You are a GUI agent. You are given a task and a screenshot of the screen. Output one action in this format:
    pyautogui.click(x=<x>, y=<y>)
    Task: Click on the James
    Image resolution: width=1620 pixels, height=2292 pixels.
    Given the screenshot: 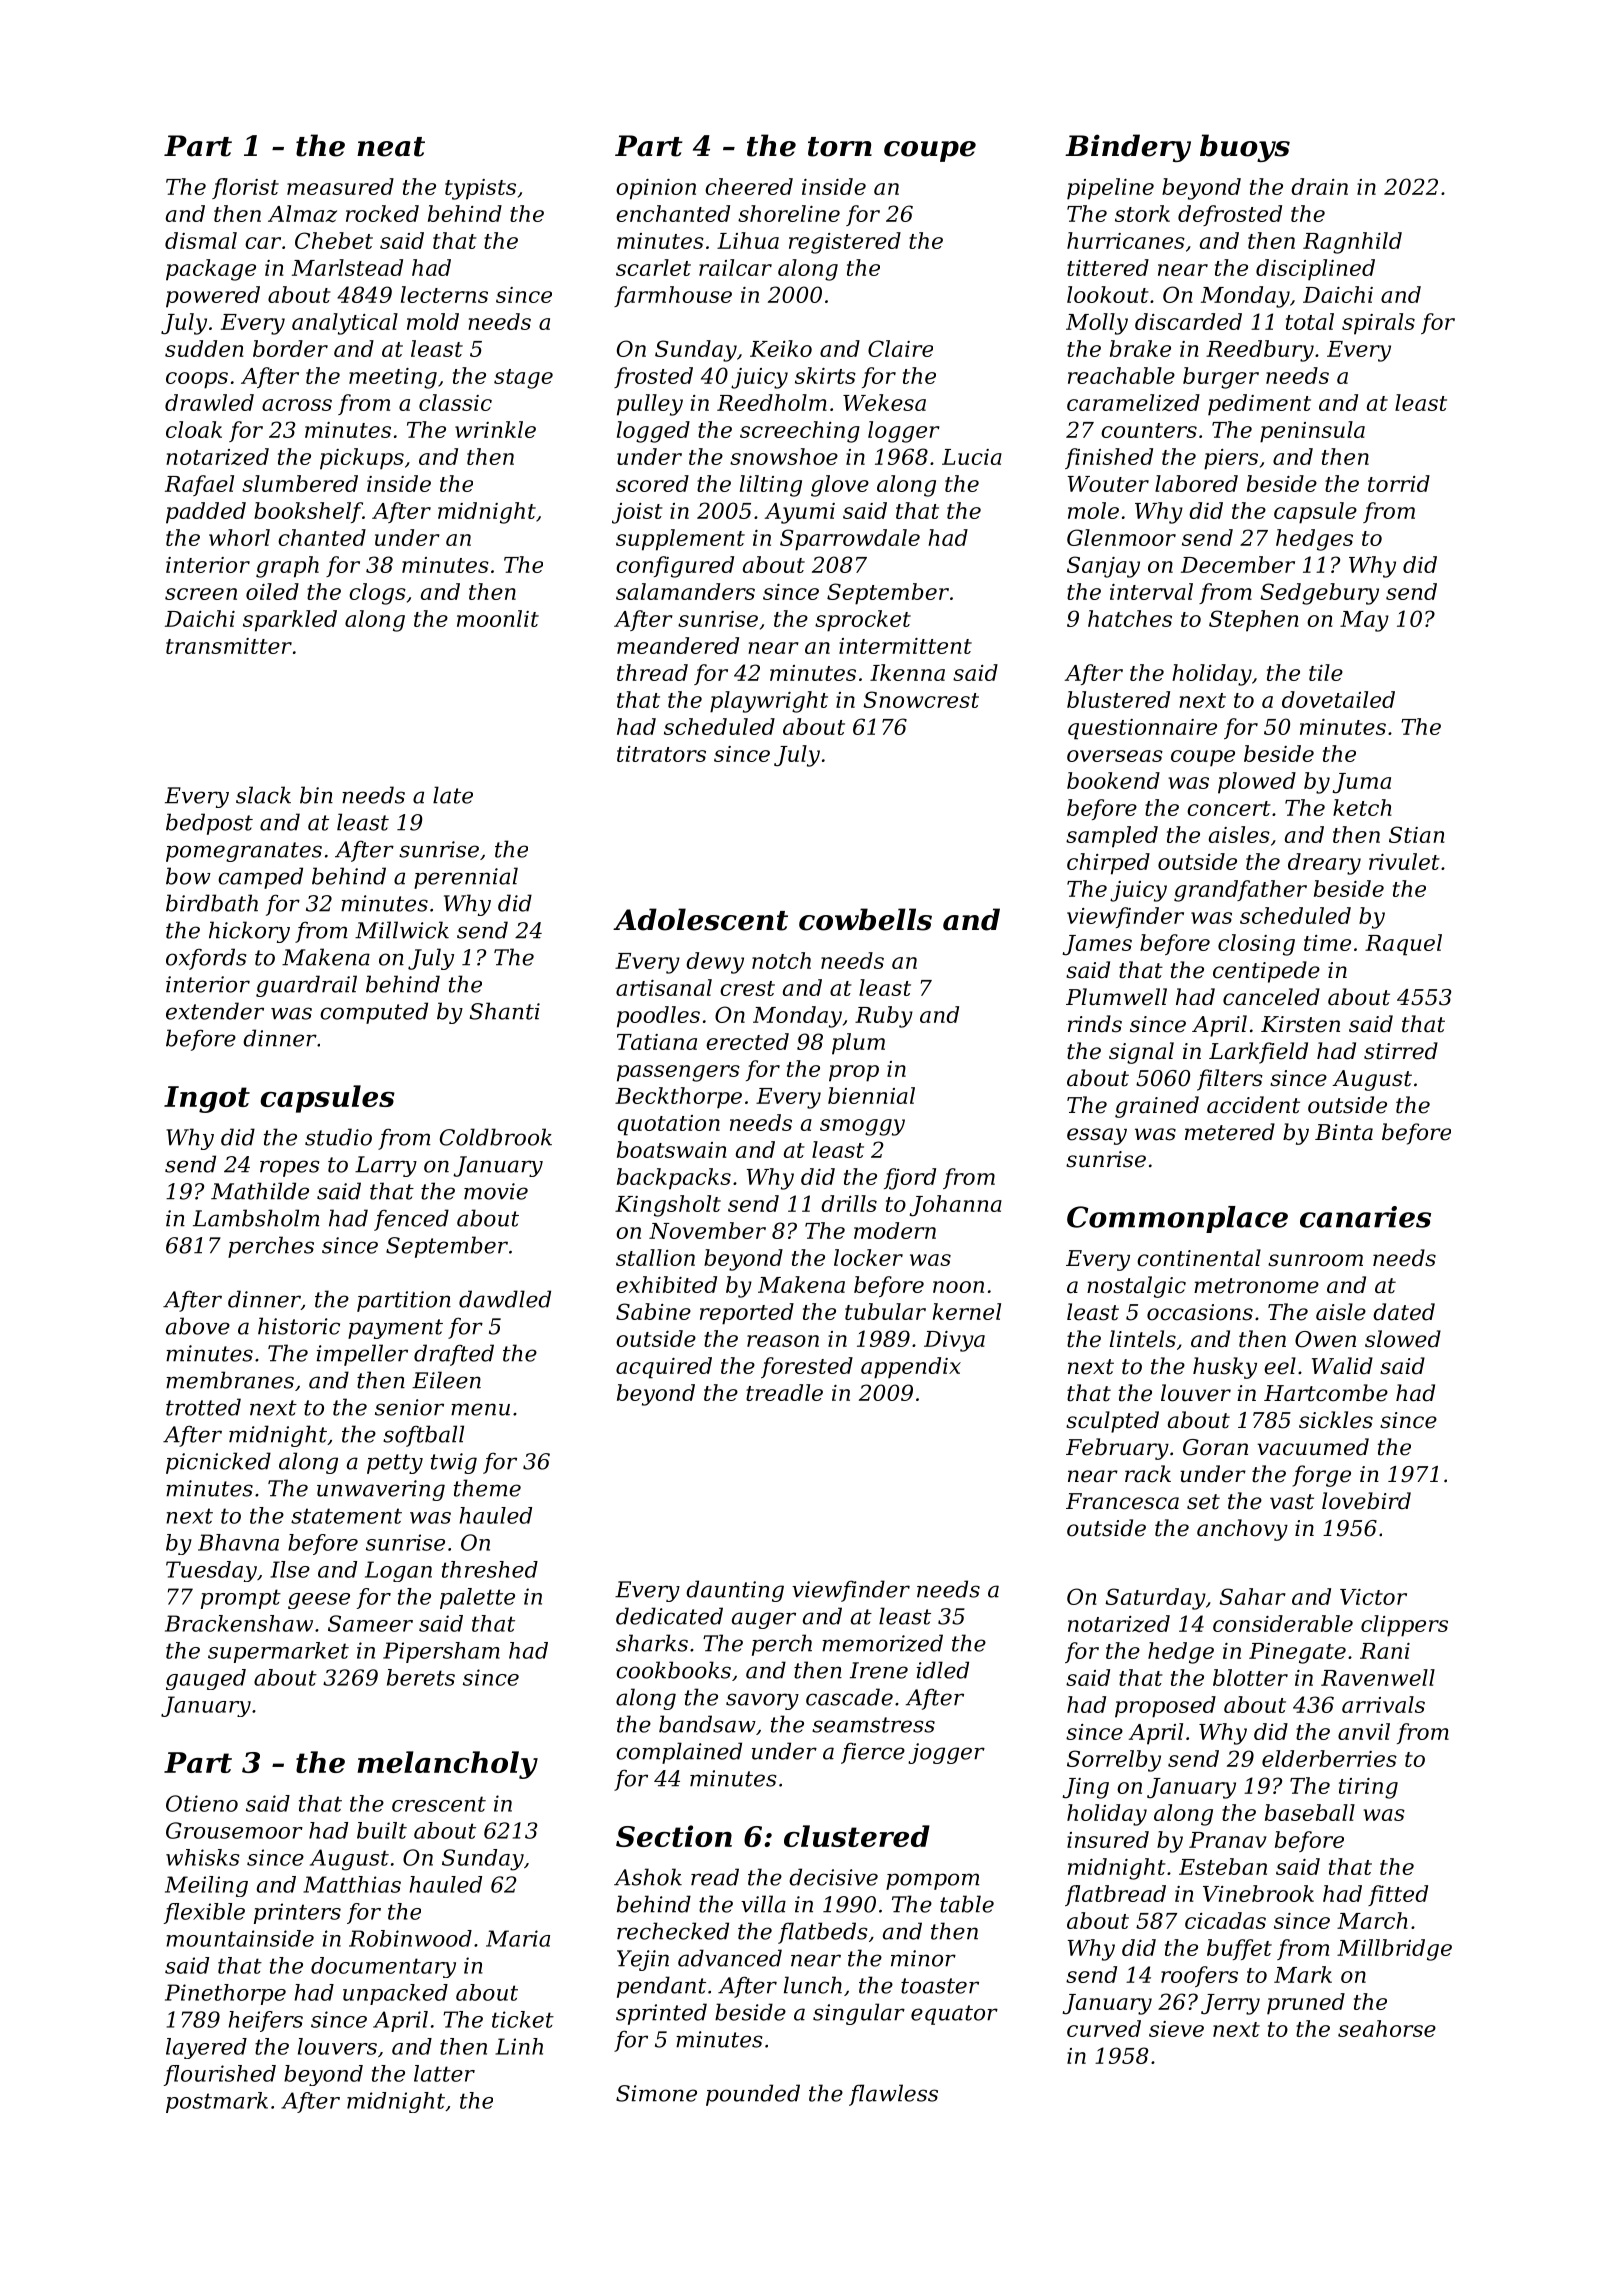 What is the action you would take?
    pyautogui.click(x=1097, y=945)
